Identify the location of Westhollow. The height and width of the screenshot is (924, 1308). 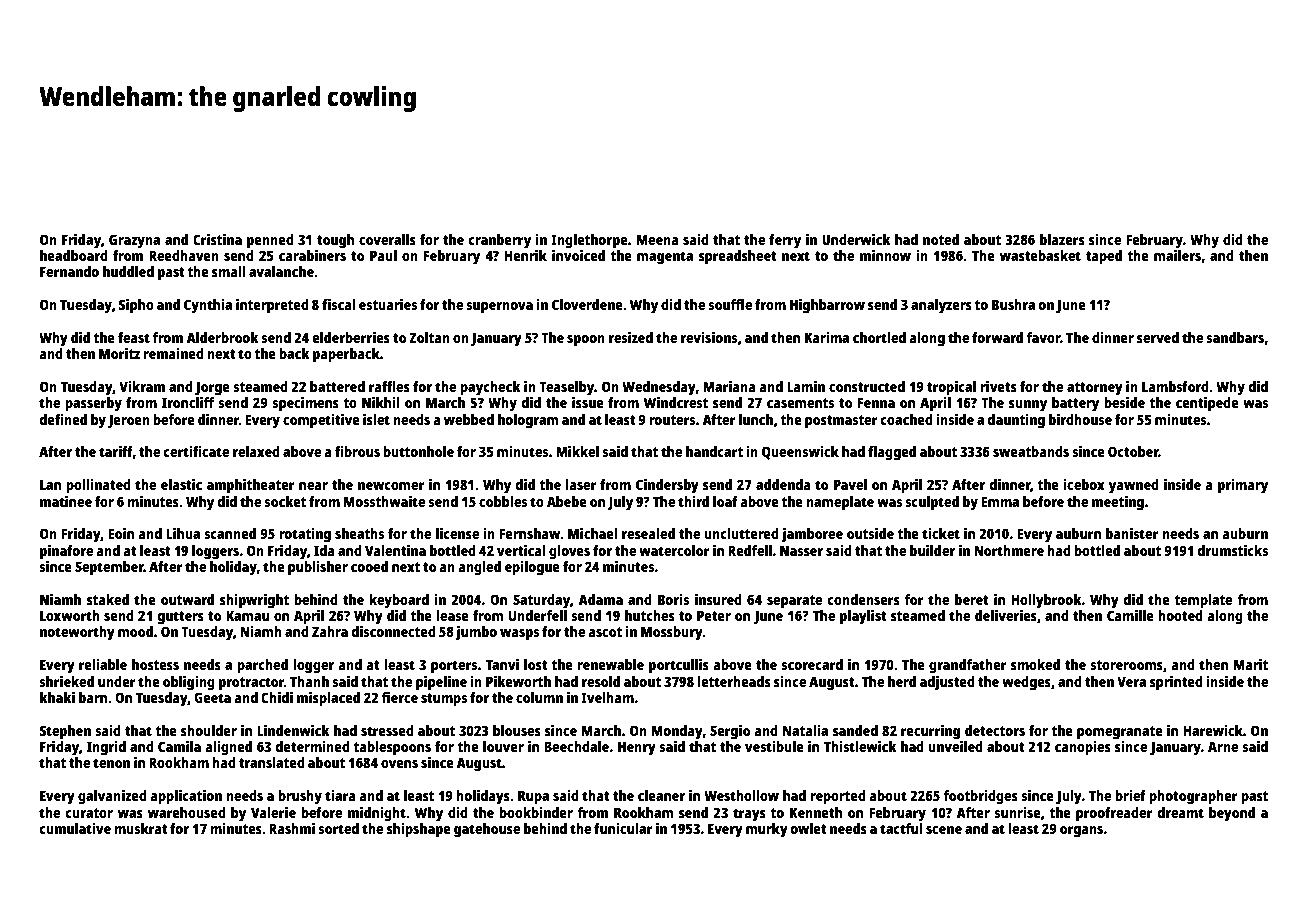
(741, 795).
